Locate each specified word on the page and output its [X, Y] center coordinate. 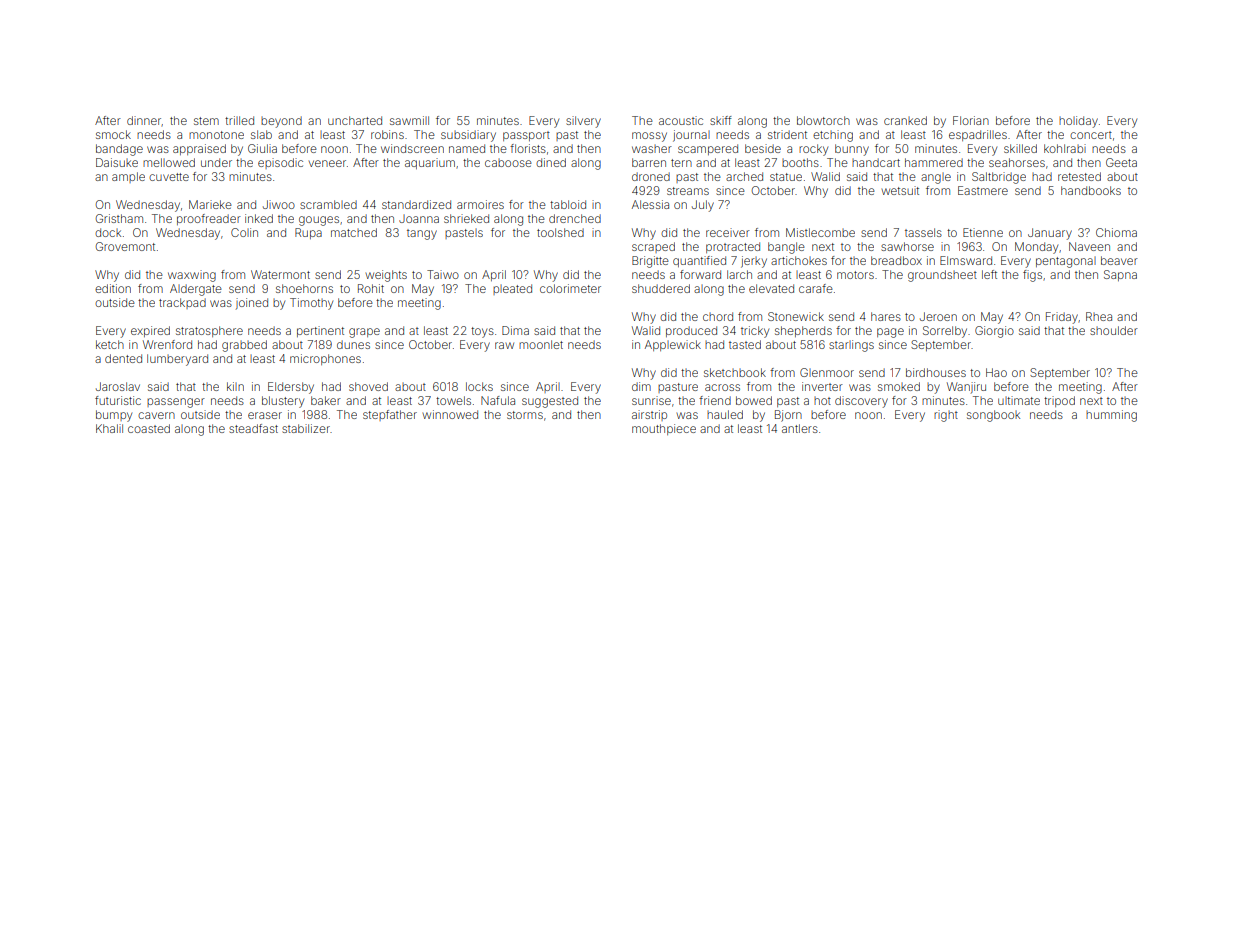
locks [479, 386]
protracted [733, 247]
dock [108, 232]
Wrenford [167, 344]
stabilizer [306, 428]
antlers [800, 428]
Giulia [262, 148]
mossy [649, 137]
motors [855, 275]
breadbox [896, 260]
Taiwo [443, 274]
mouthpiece [664, 429]
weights [386, 276]
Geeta [1121, 162]
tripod [1059, 401]
